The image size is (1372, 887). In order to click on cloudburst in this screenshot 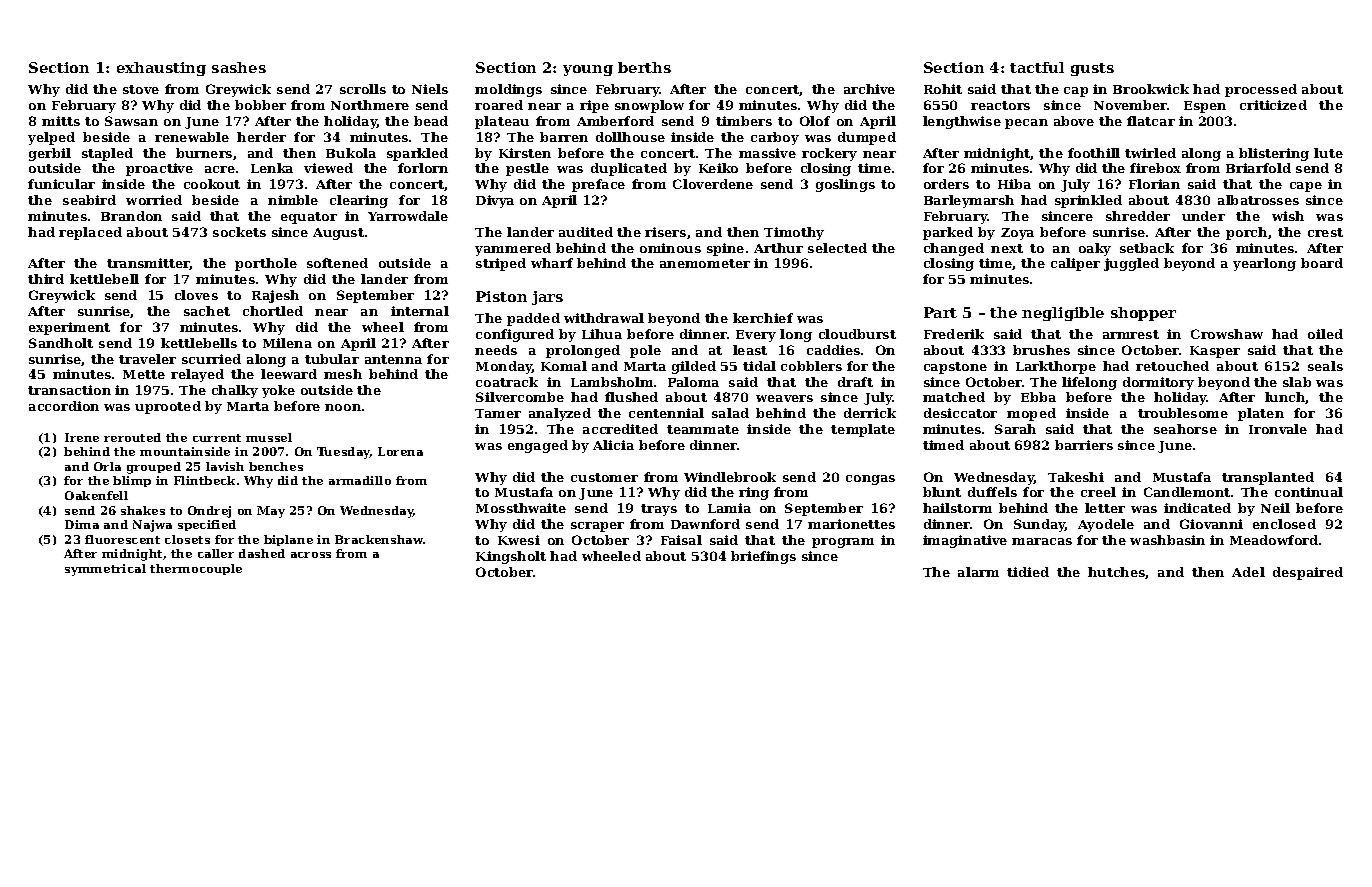, I will do `click(857, 334)`.
